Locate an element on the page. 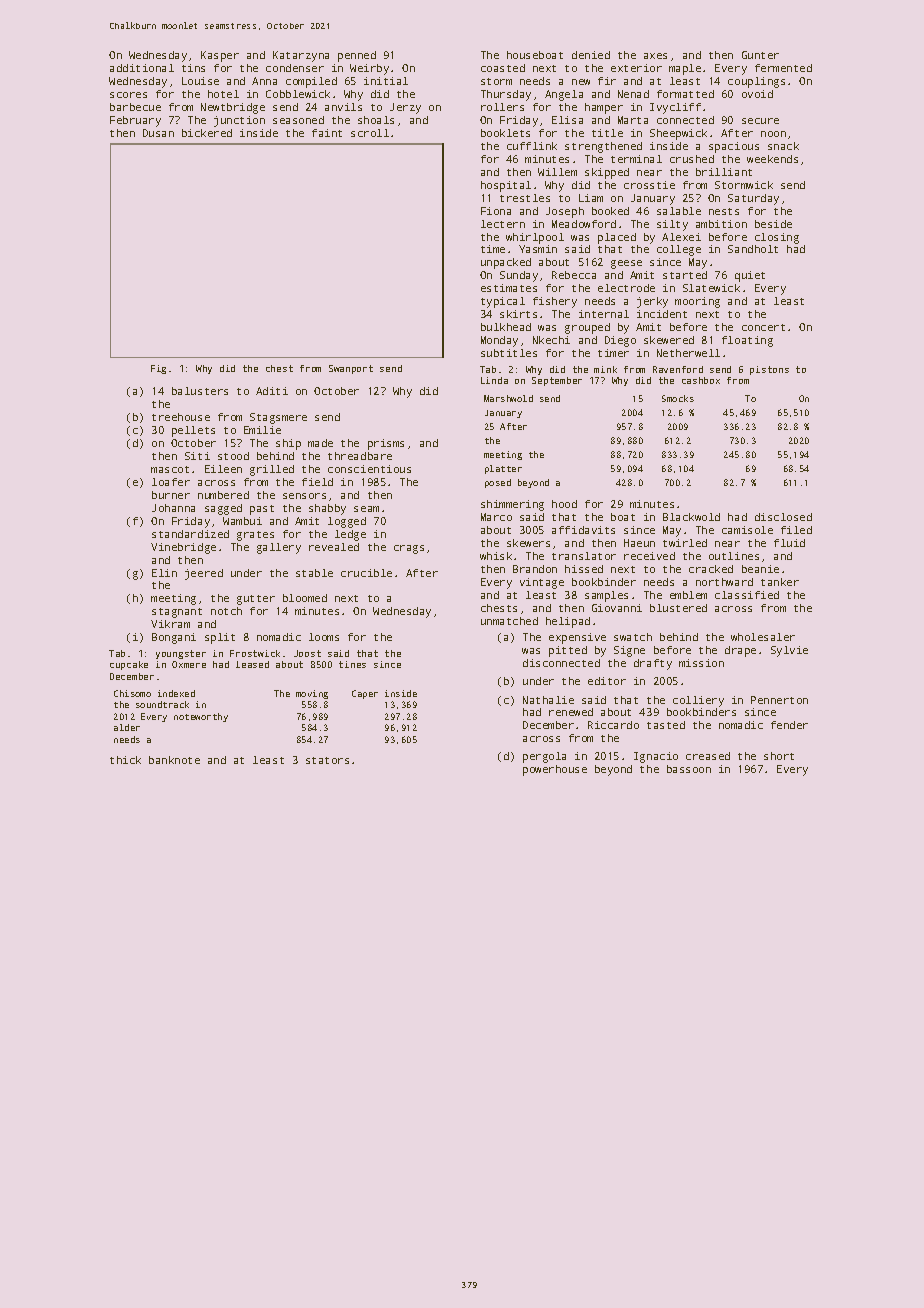  thick is located at coordinates (125, 760).
